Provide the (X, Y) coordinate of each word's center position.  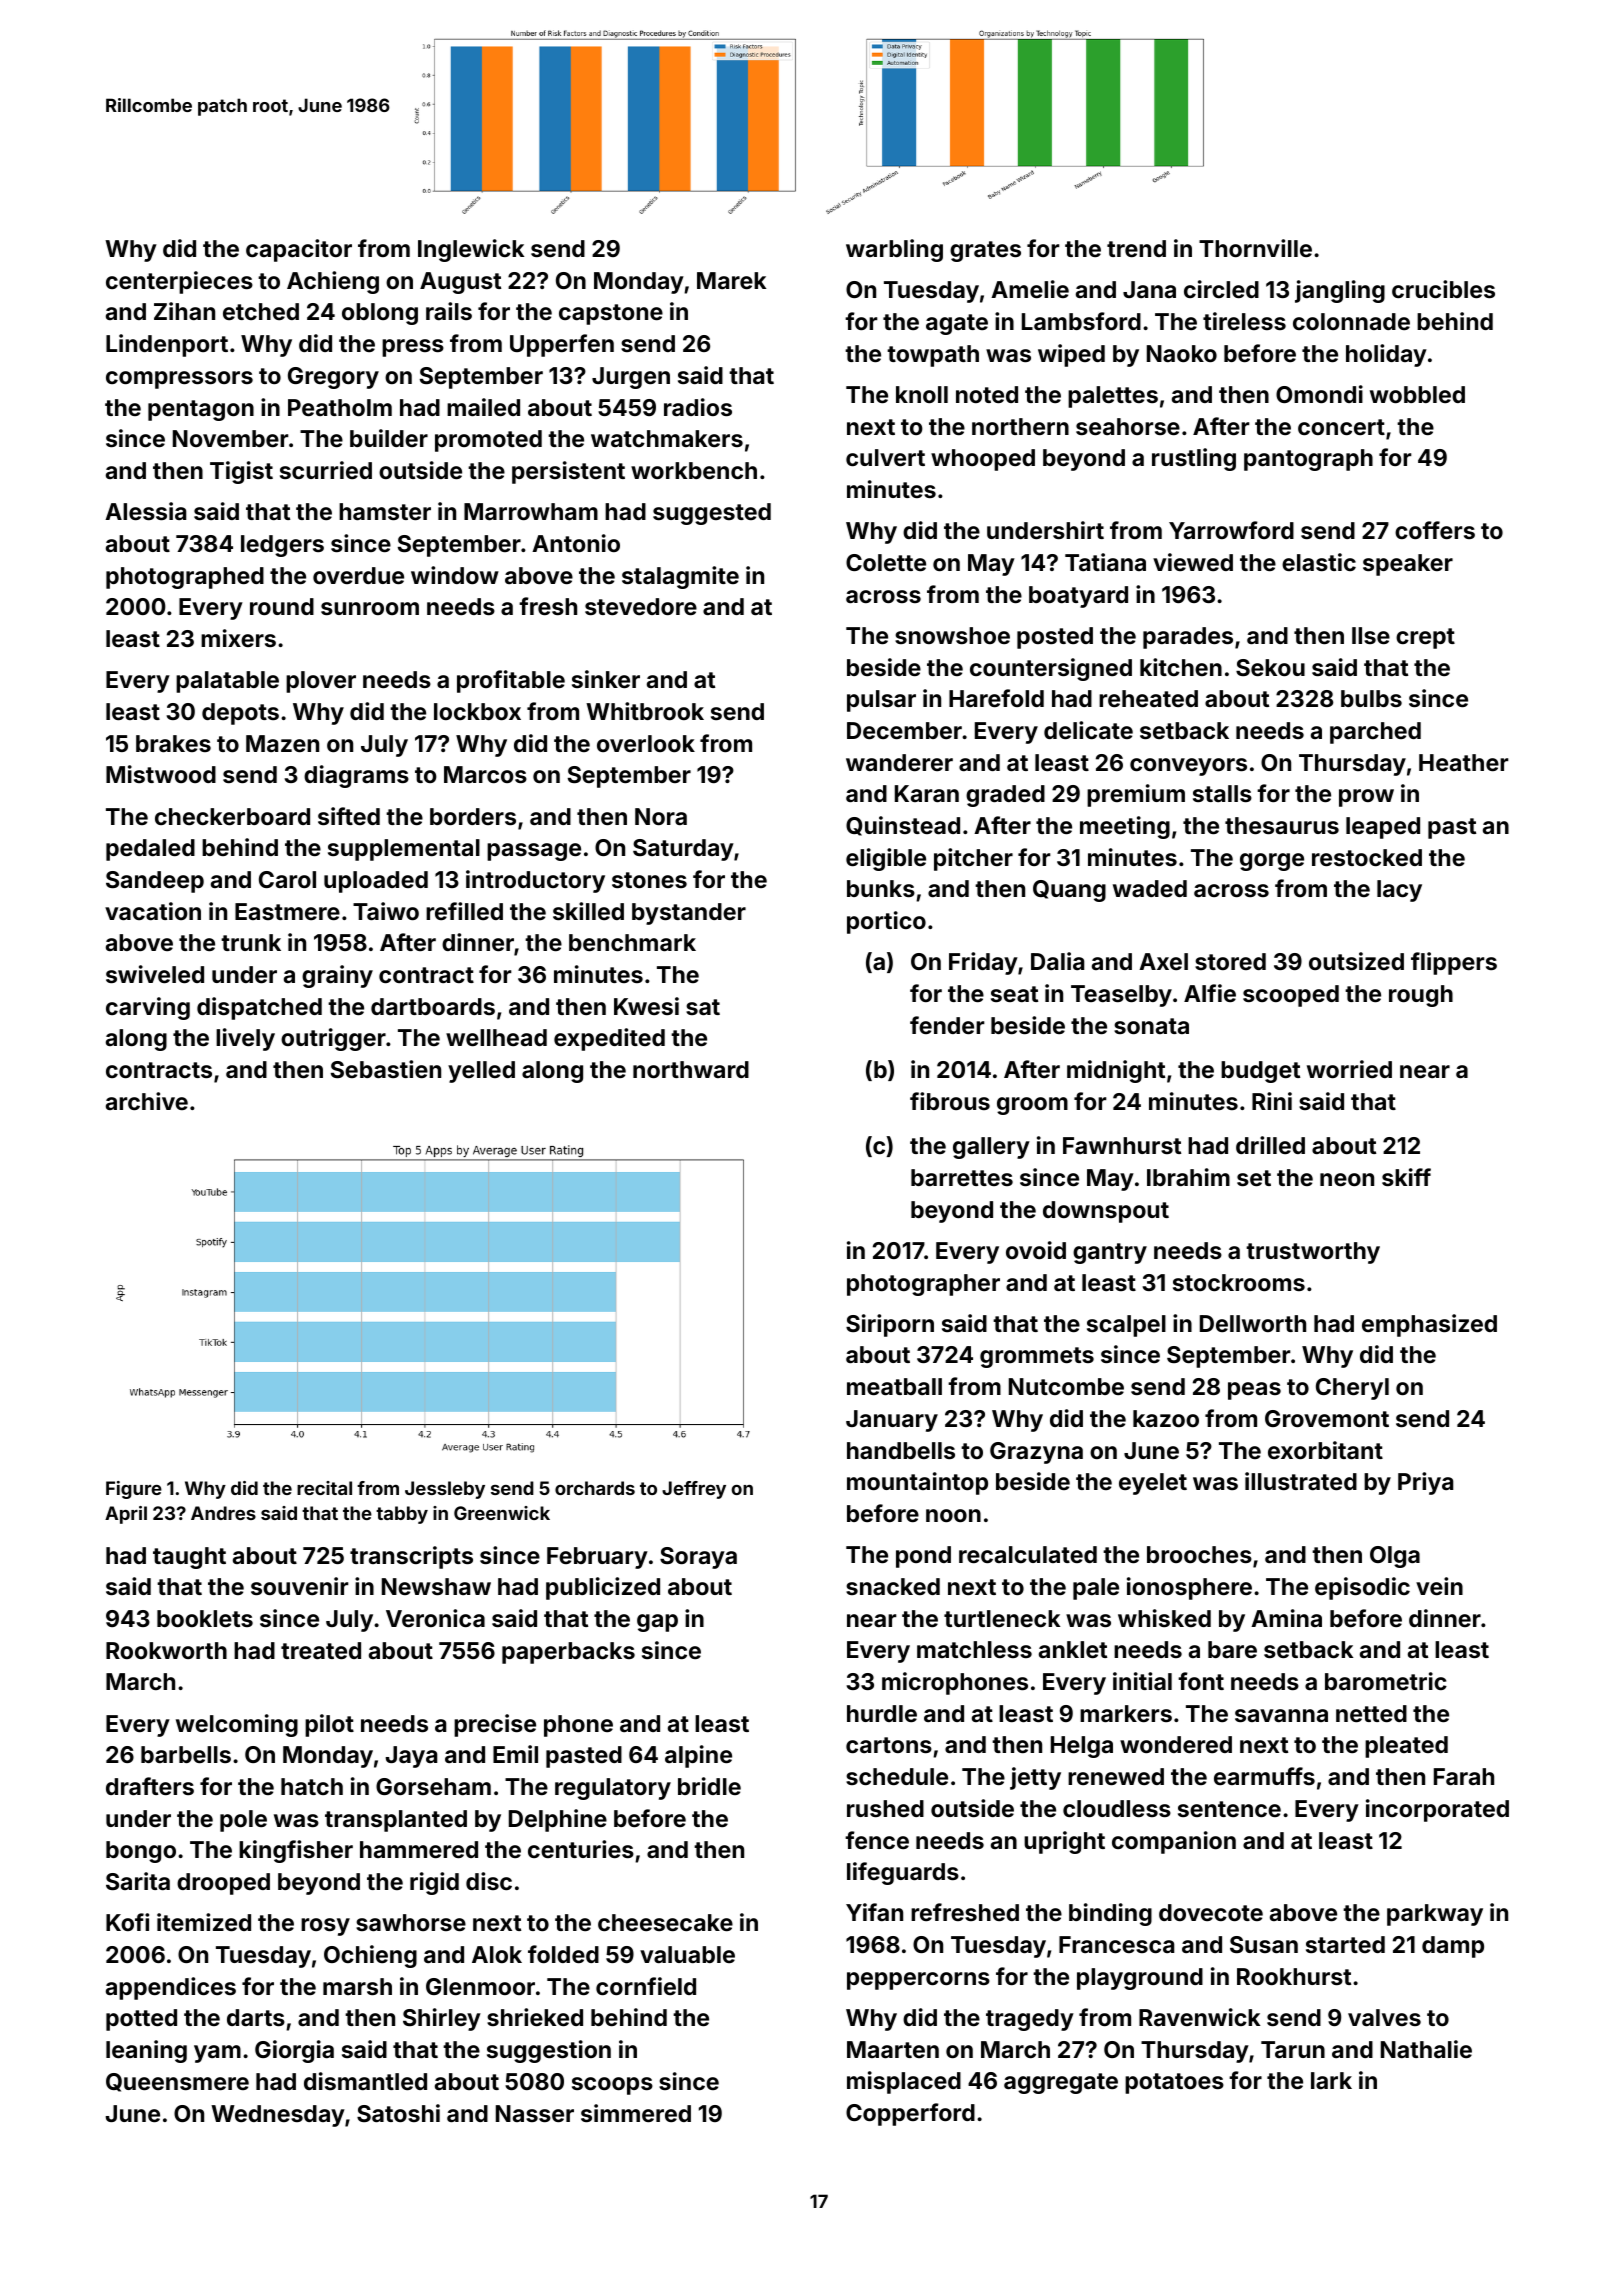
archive (147, 1101)
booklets (205, 1618)
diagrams (356, 776)
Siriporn (890, 1325)
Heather (1464, 762)
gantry (1110, 1253)
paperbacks (568, 1653)
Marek (731, 280)
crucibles (1443, 289)
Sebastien (386, 1069)
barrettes (962, 1177)
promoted (488, 441)
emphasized (1429, 1325)
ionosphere (1189, 1588)
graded (1005, 796)
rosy (325, 1927)
